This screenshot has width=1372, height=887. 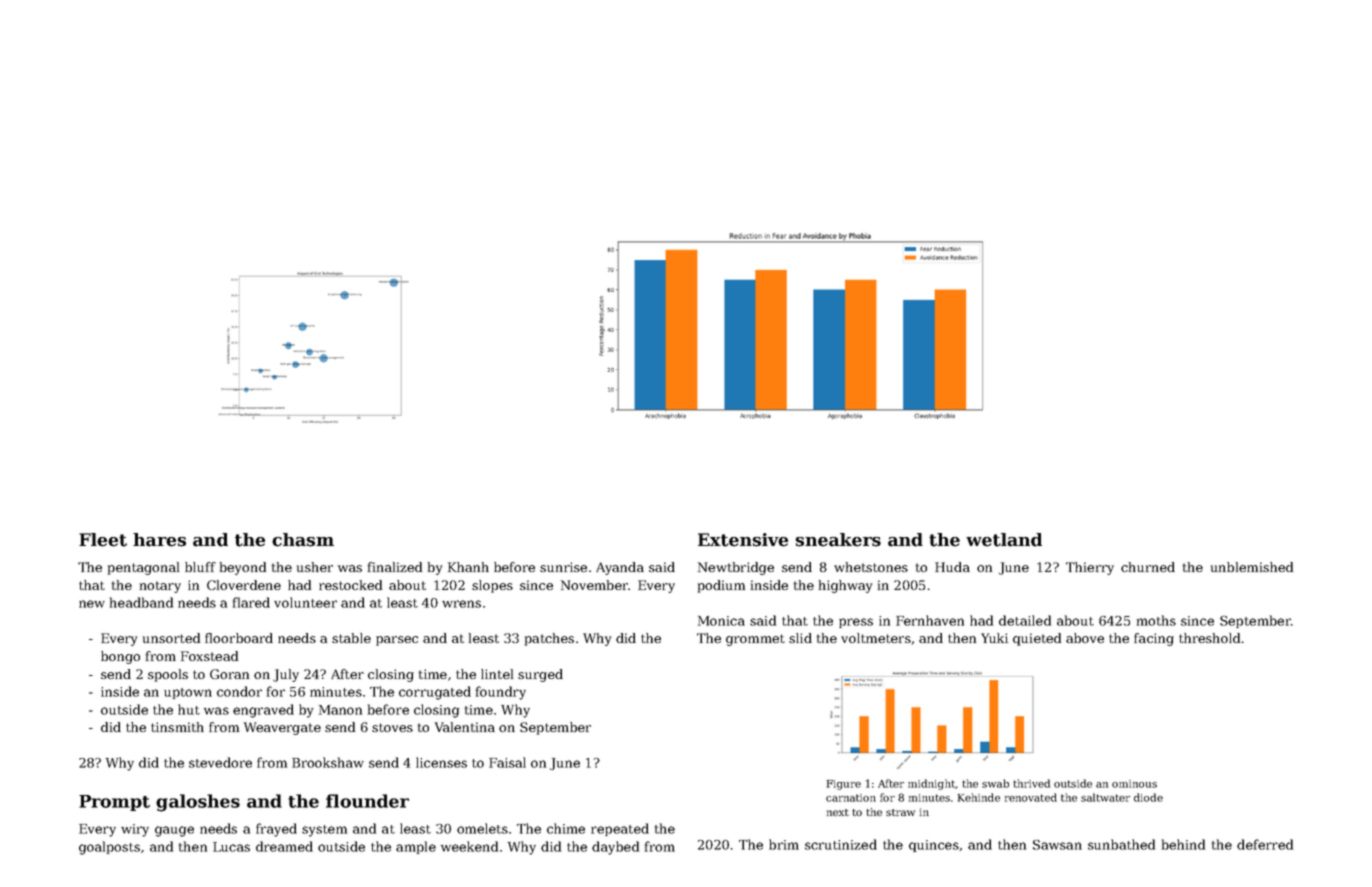 What do you see at coordinates (103, 540) in the screenshot?
I see `Fleet` at bounding box center [103, 540].
